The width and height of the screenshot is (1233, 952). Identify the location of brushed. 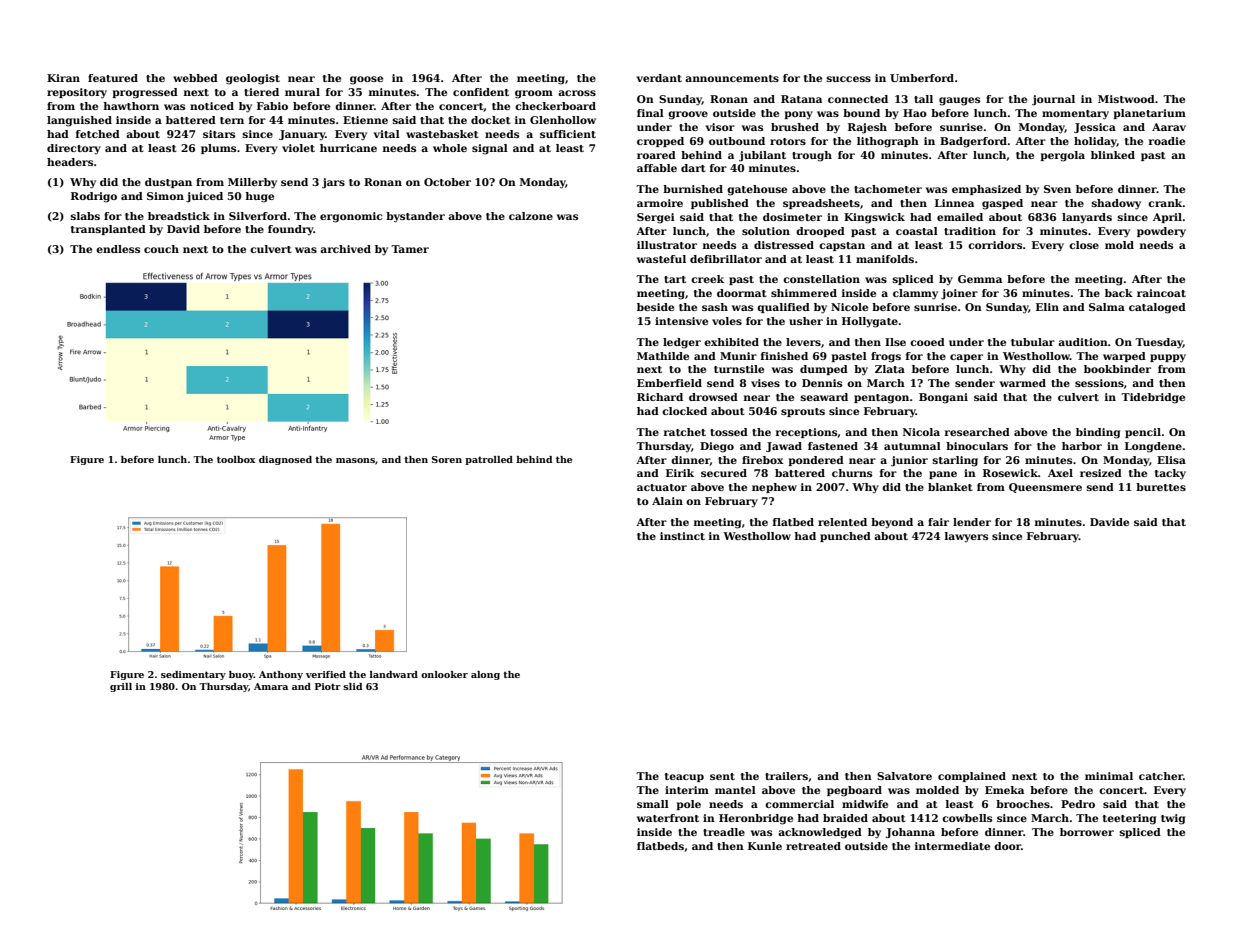
(795, 127).
